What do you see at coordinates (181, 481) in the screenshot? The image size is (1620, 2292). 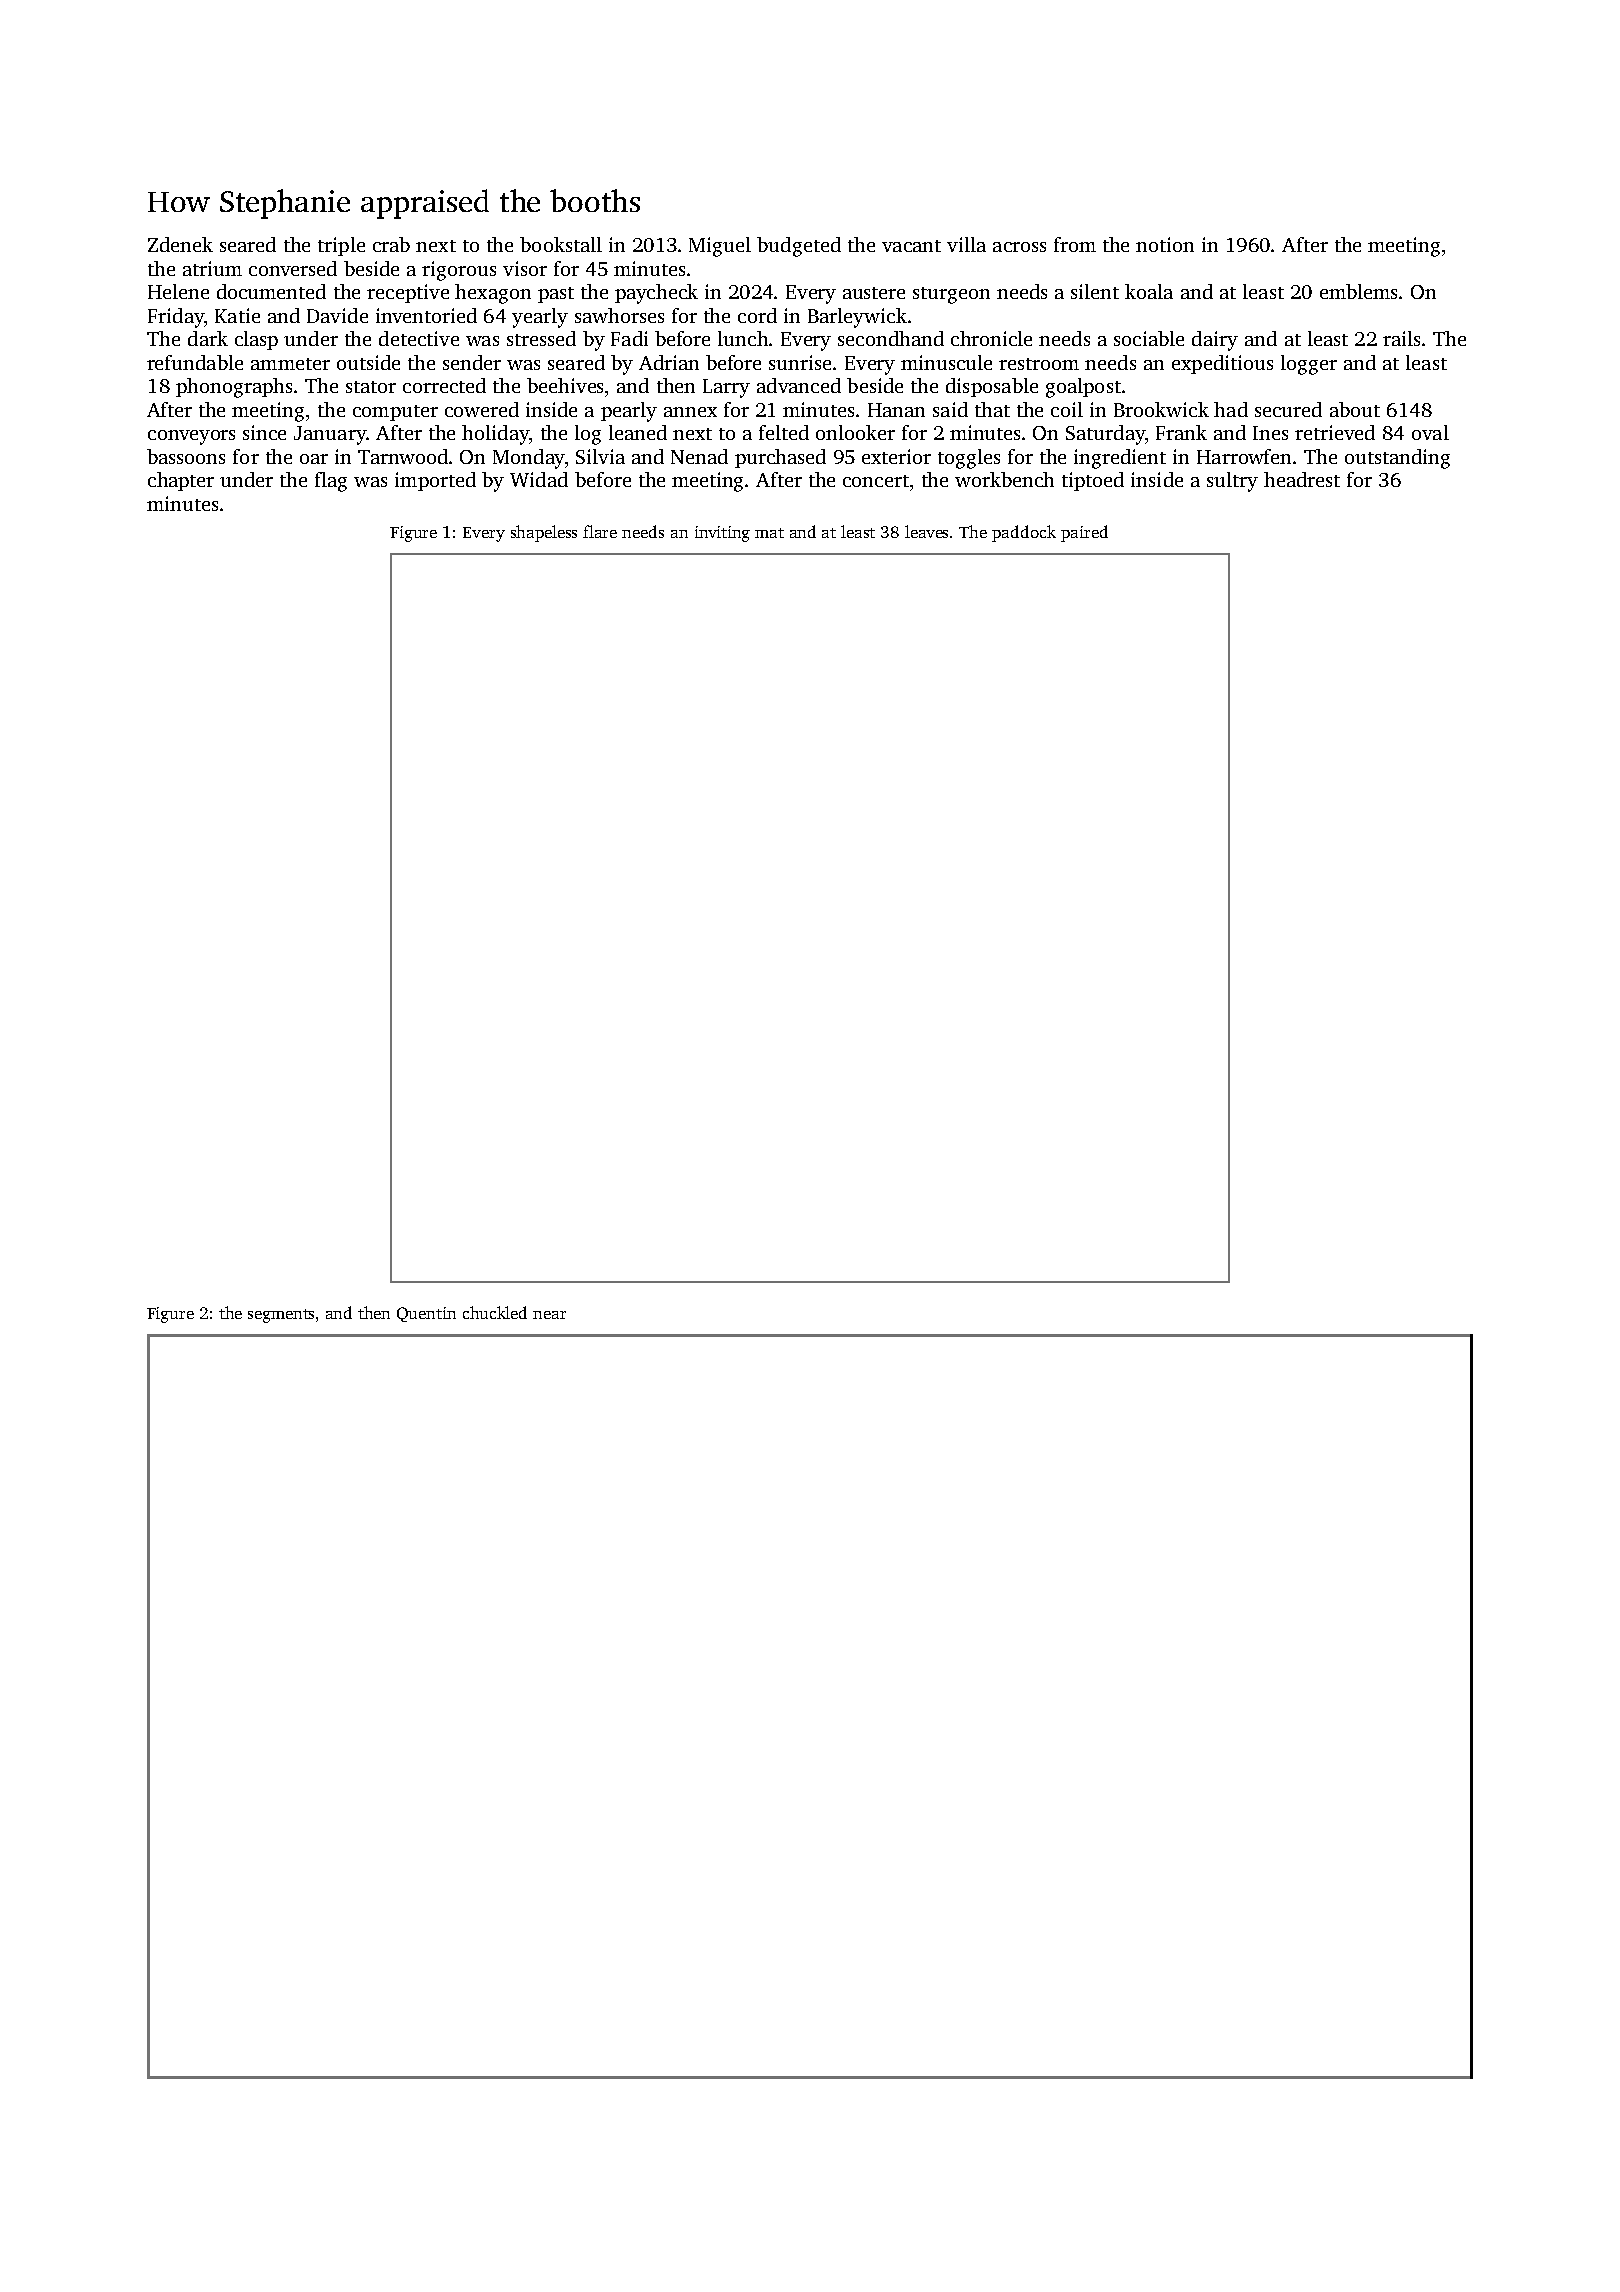 I see `chapter` at bounding box center [181, 481].
